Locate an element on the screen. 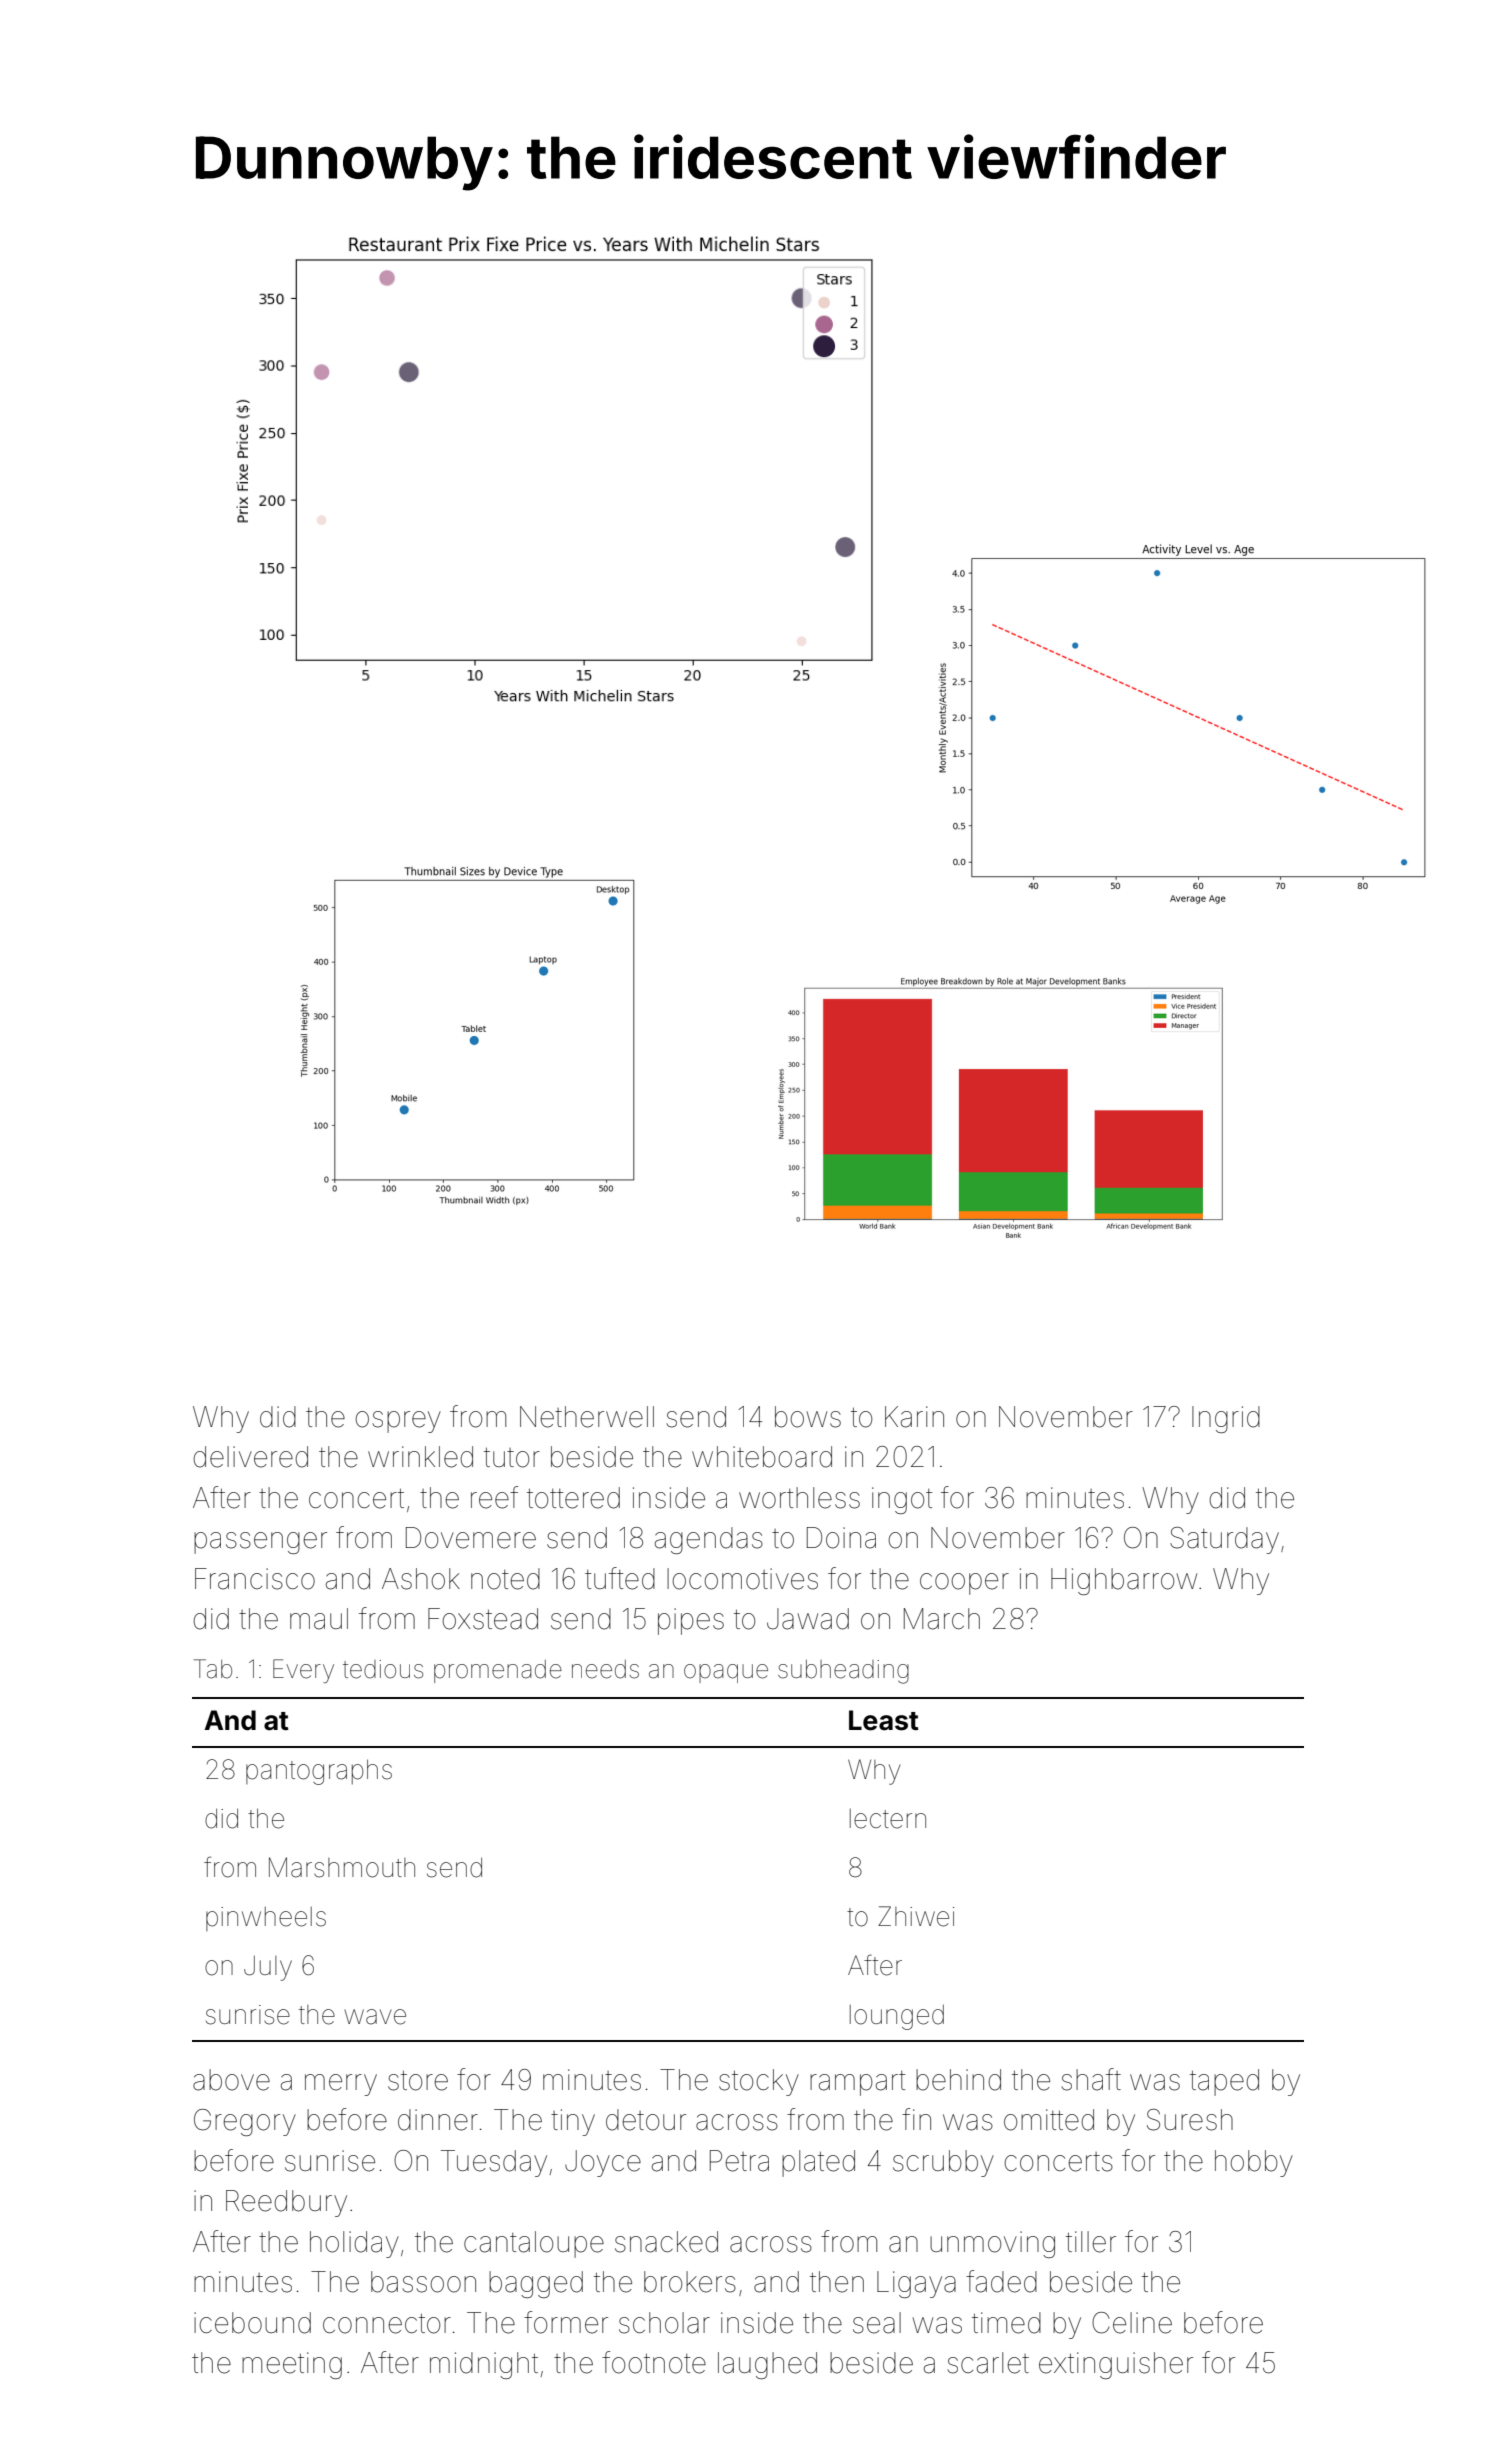 The height and width of the screenshot is (2464, 1496). snacked is located at coordinates (666, 2242).
